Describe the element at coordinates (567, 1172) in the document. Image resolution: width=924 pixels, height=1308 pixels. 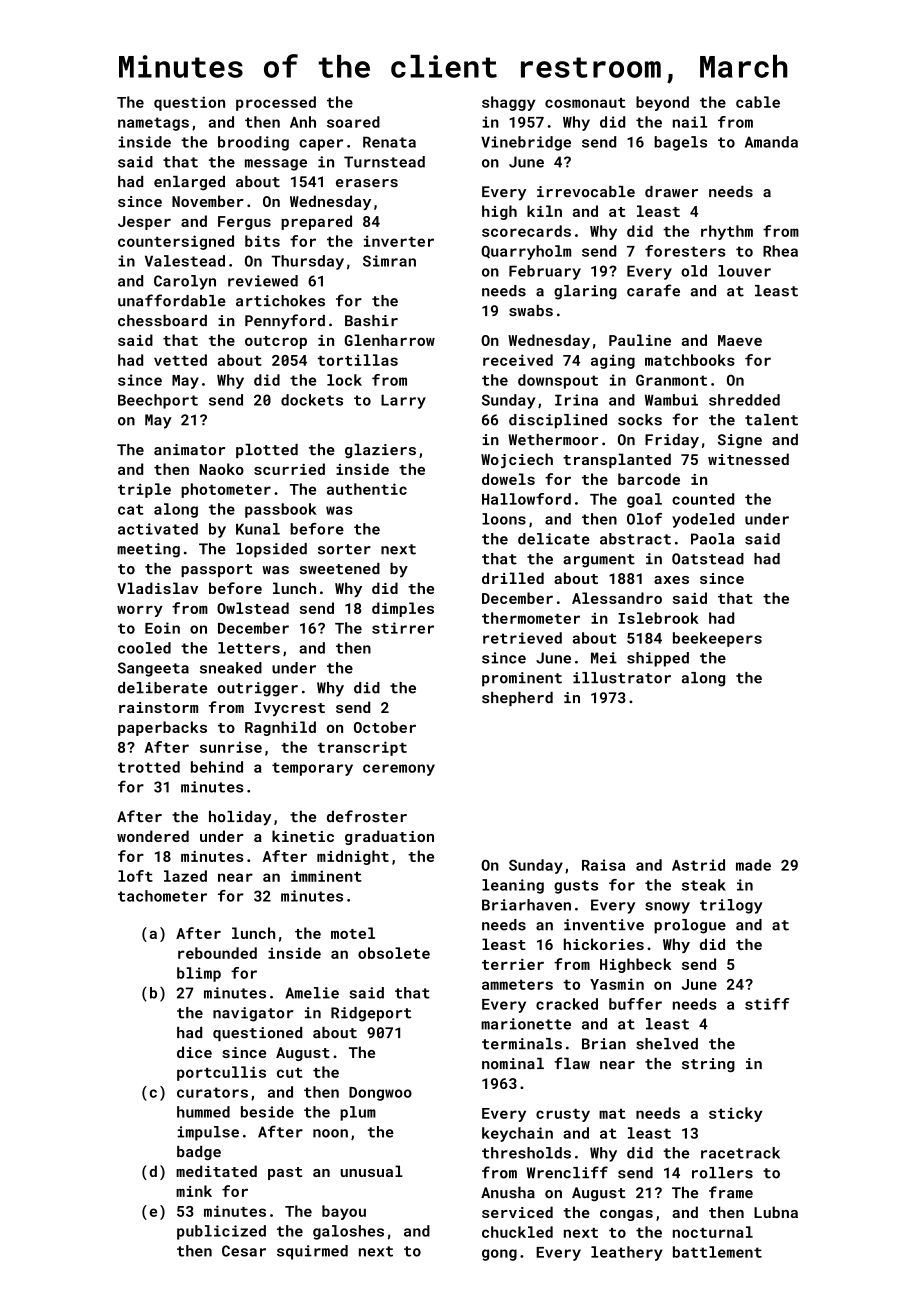
I see `Wrencliff` at that location.
